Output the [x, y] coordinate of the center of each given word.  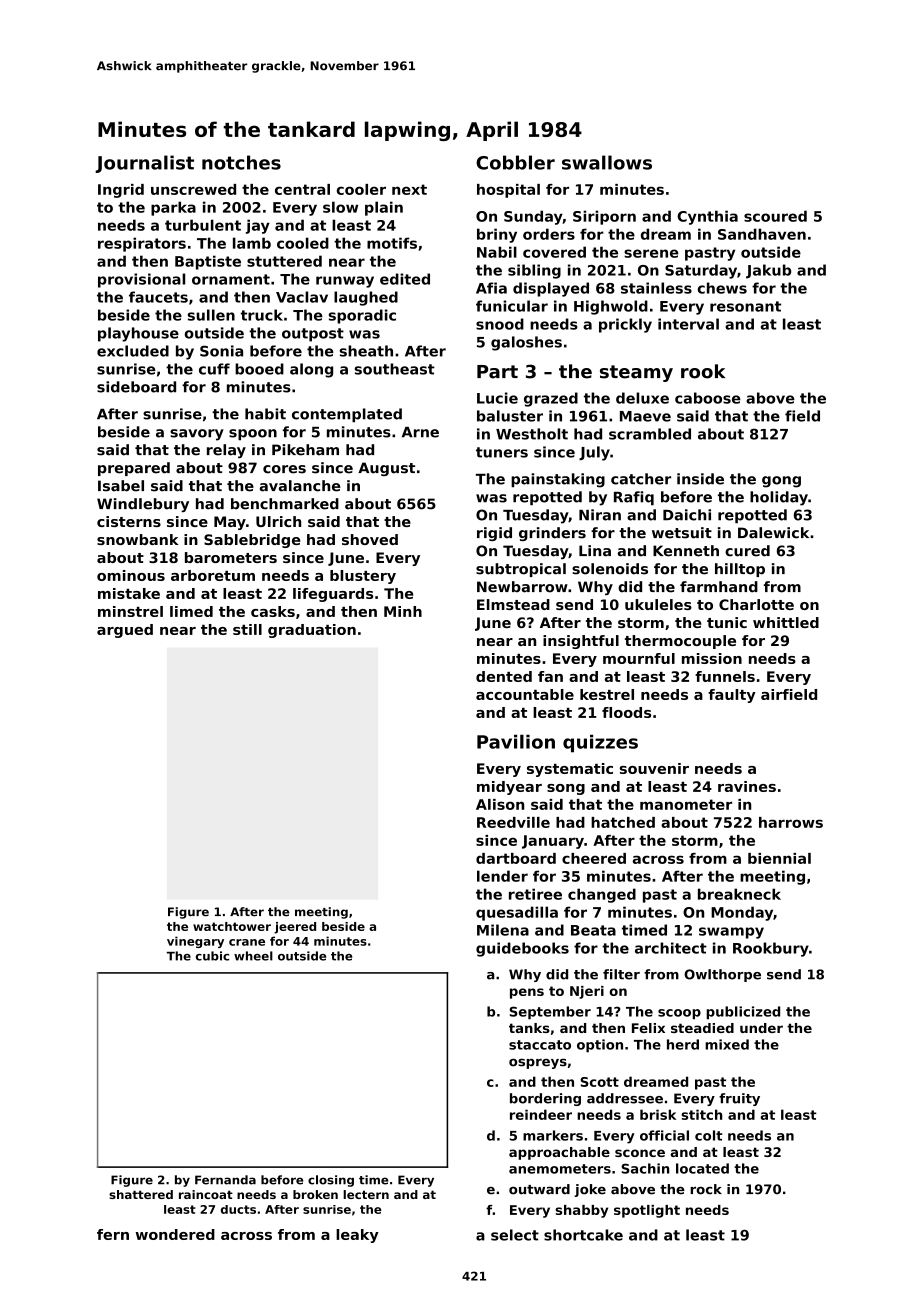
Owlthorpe [722, 975]
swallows [607, 162]
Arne [420, 432]
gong [781, 482]
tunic [727, 622]
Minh [403, 611]
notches [241, 162]
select [515, 1235]
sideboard [136, 387]
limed [191, 611]
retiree [535, 894]
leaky [357, 1236]
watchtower [232, 926]
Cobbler [515, 162]
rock [706, 1189]
